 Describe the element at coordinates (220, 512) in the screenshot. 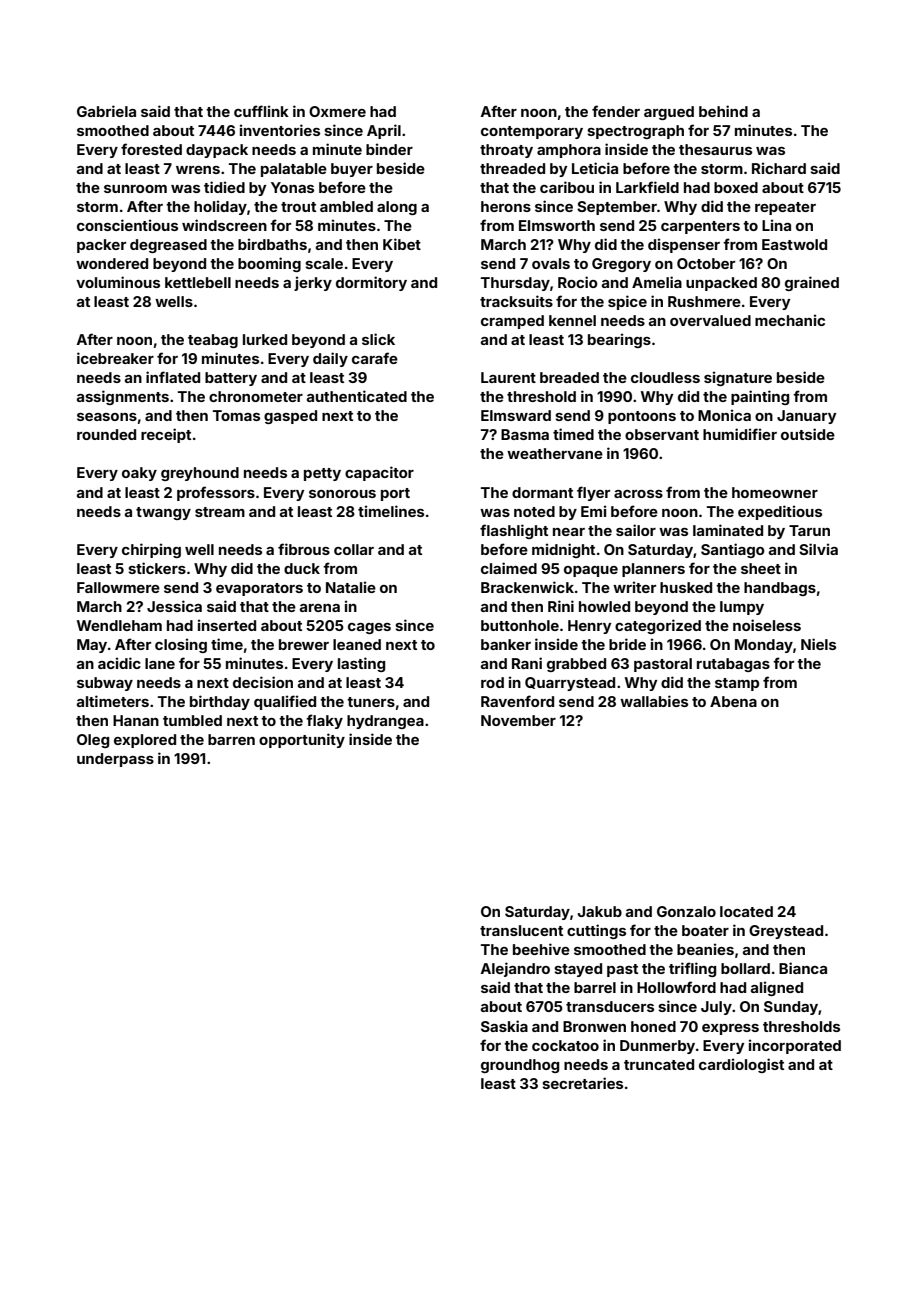

I see `stream` at that location.
